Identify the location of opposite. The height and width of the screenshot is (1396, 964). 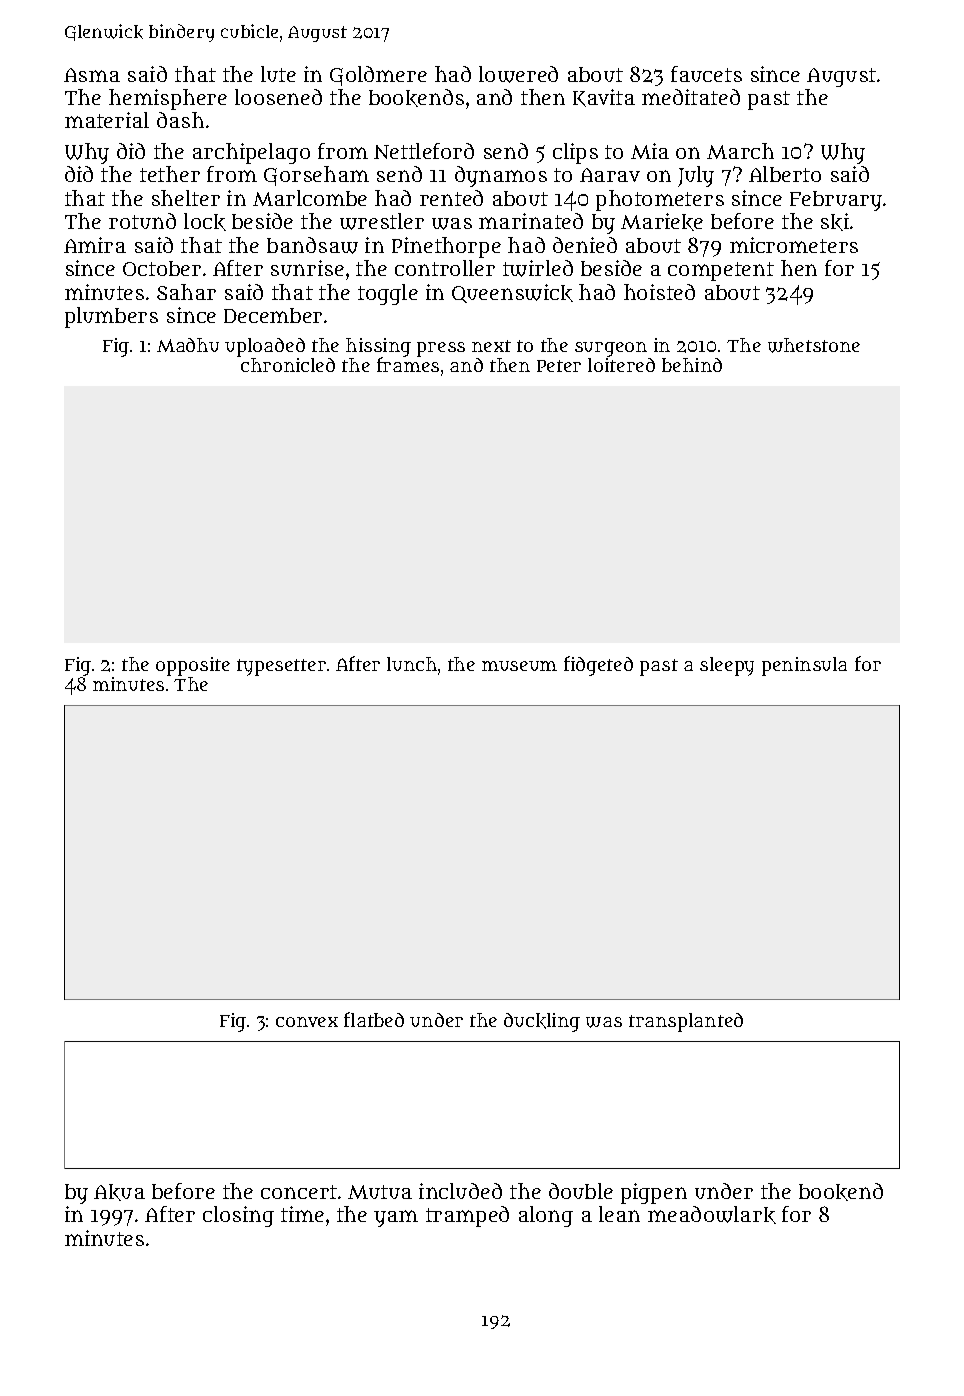
(193, 666).
